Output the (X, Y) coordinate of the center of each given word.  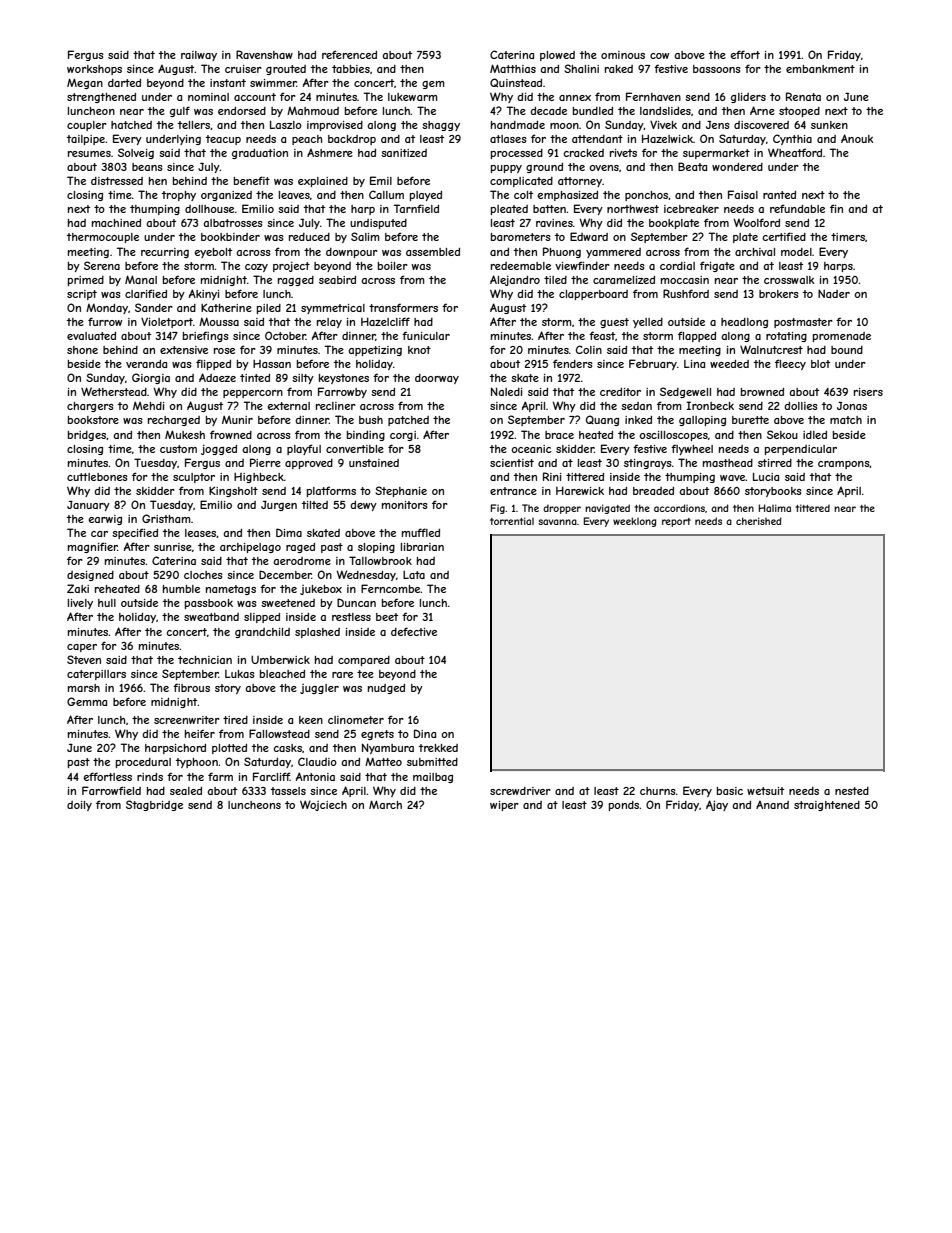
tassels (288, 791)
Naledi (506, 391)
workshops (94, 70)
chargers (90, 407)
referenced (349, 54)
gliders (748, 98)
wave (733, 478)
